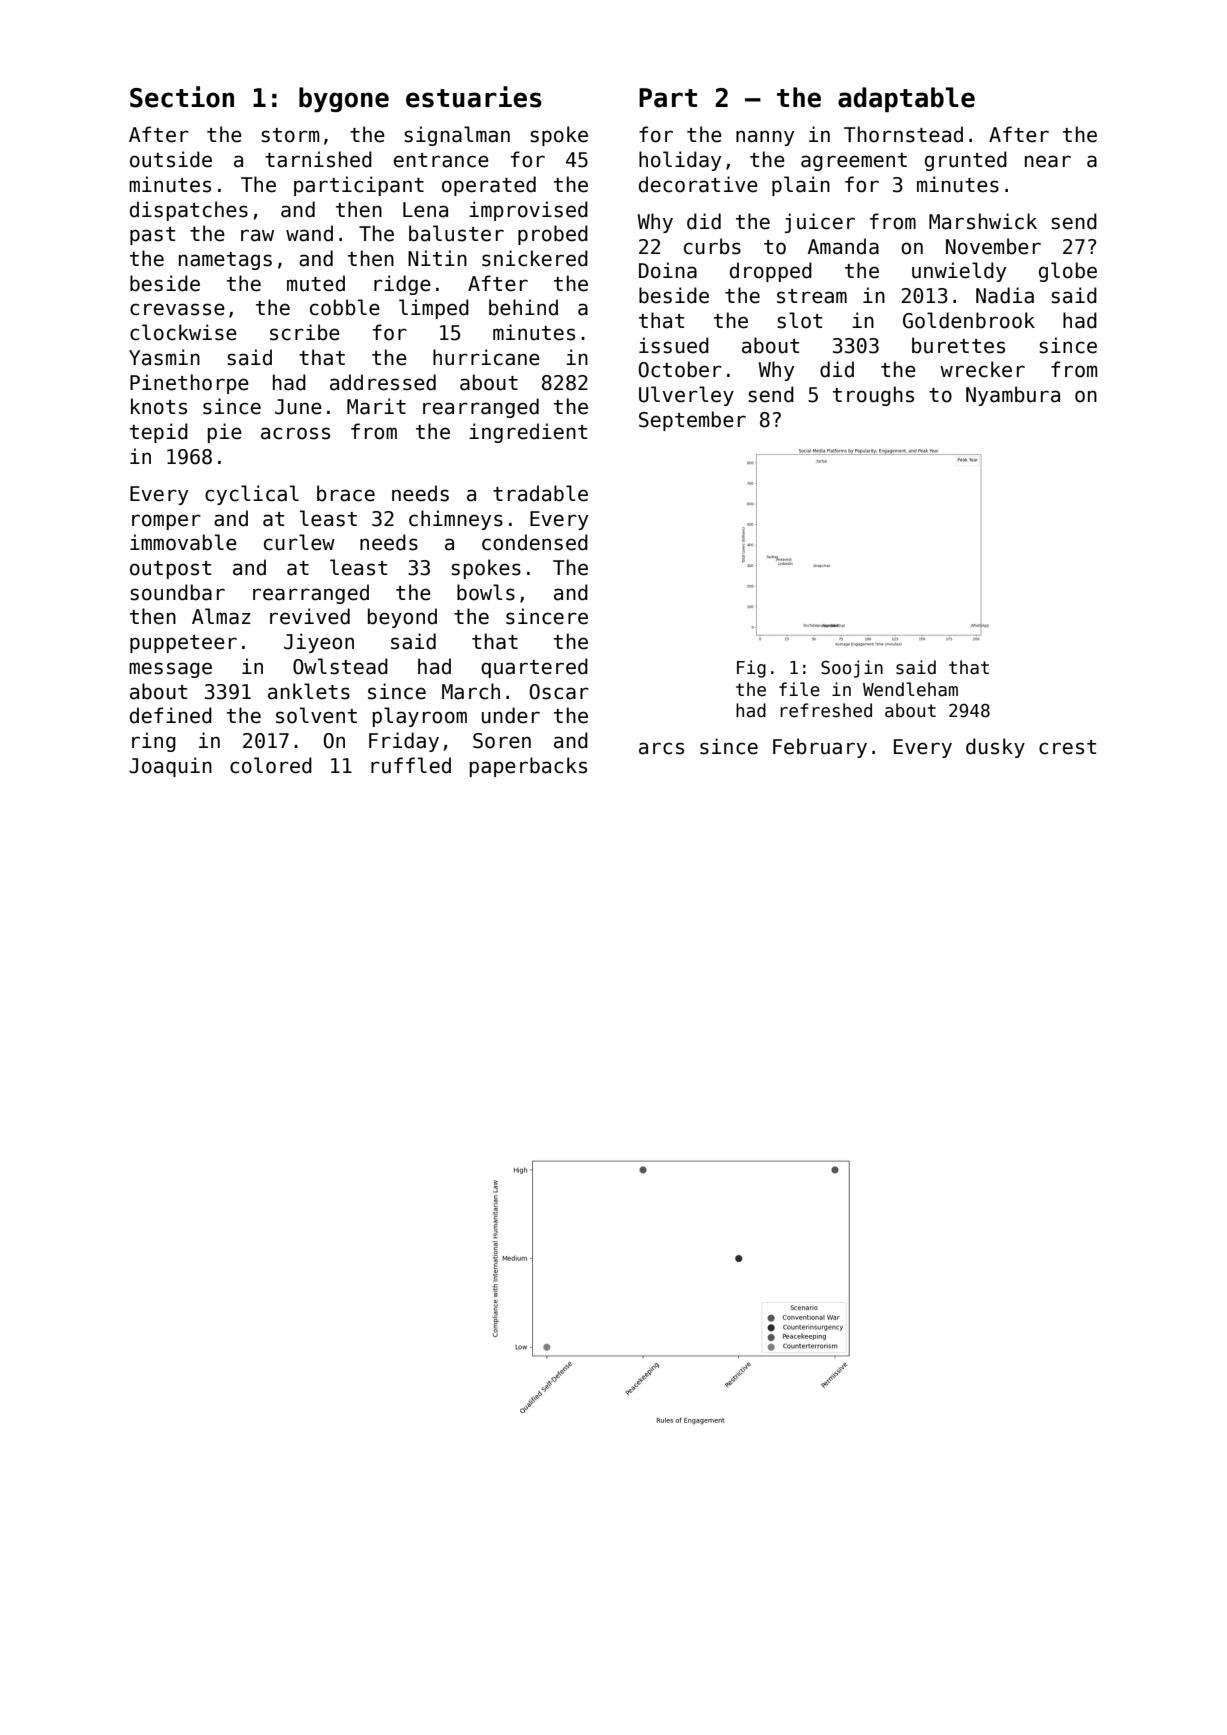 The height and width of the page is (1735, 1227). Describe the element at coordinates (189, 211) in the page. I see `dispatches` at that location.
